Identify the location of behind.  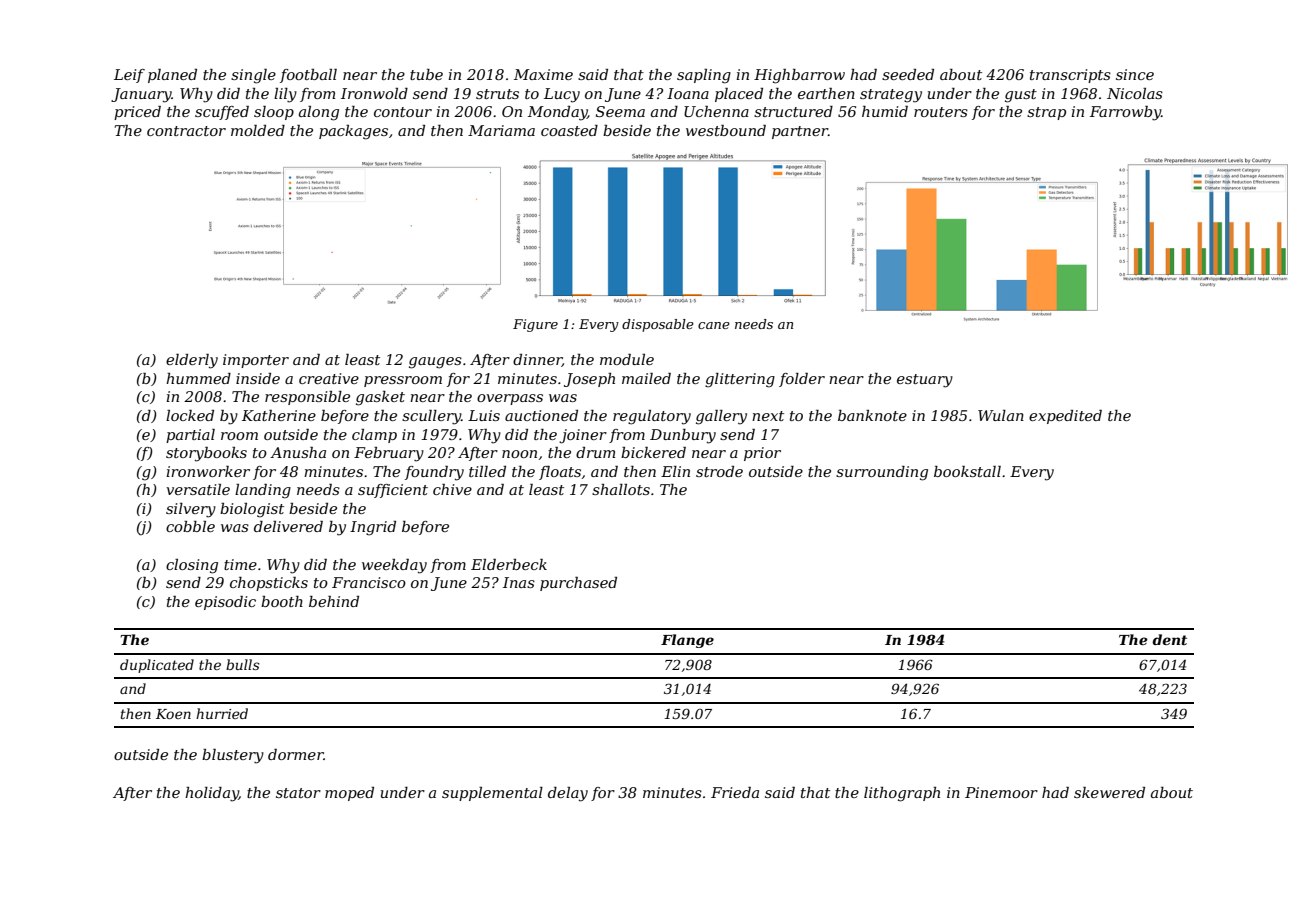
(334, 601).
